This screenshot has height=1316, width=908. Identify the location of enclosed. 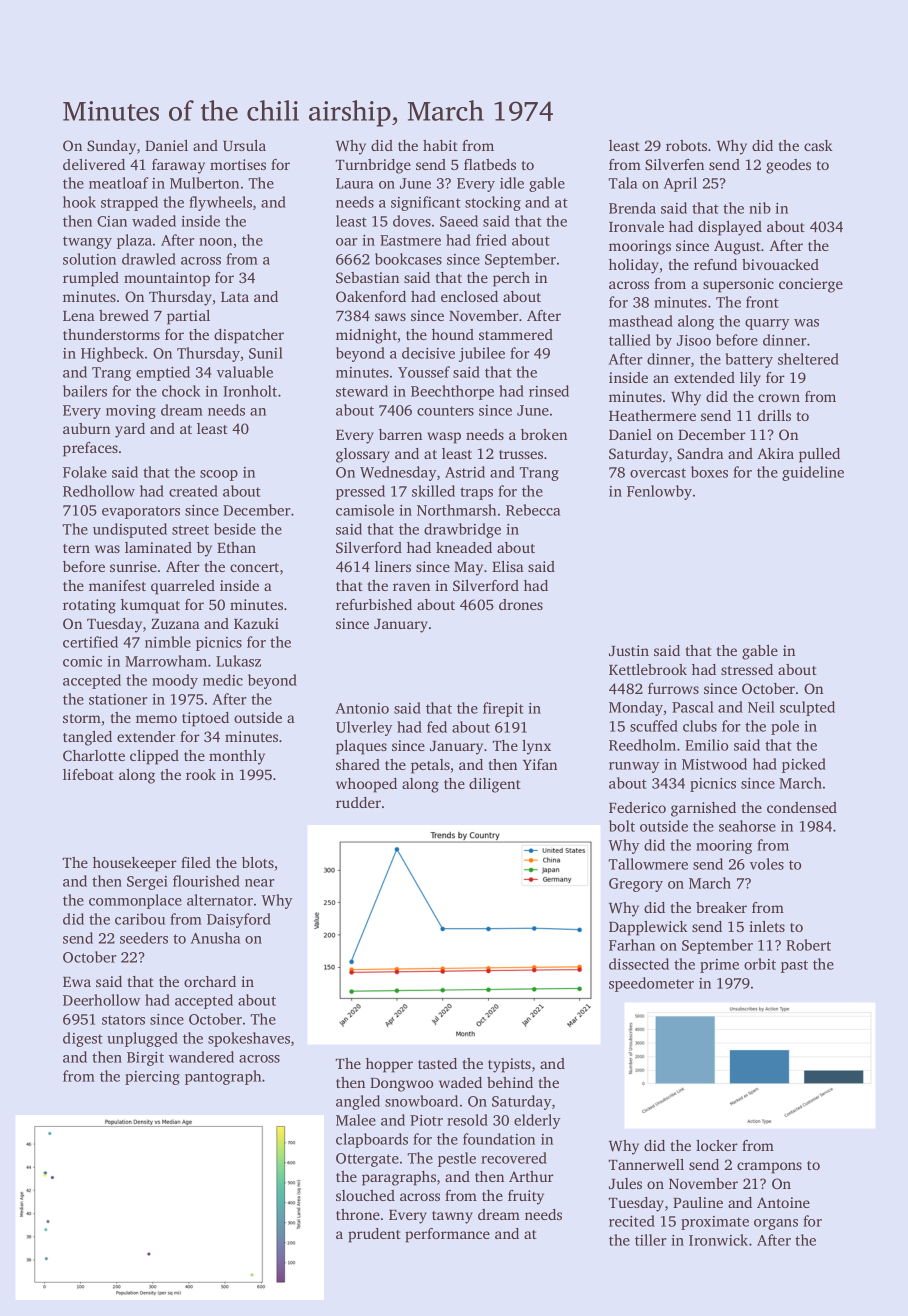
(469, 296).
